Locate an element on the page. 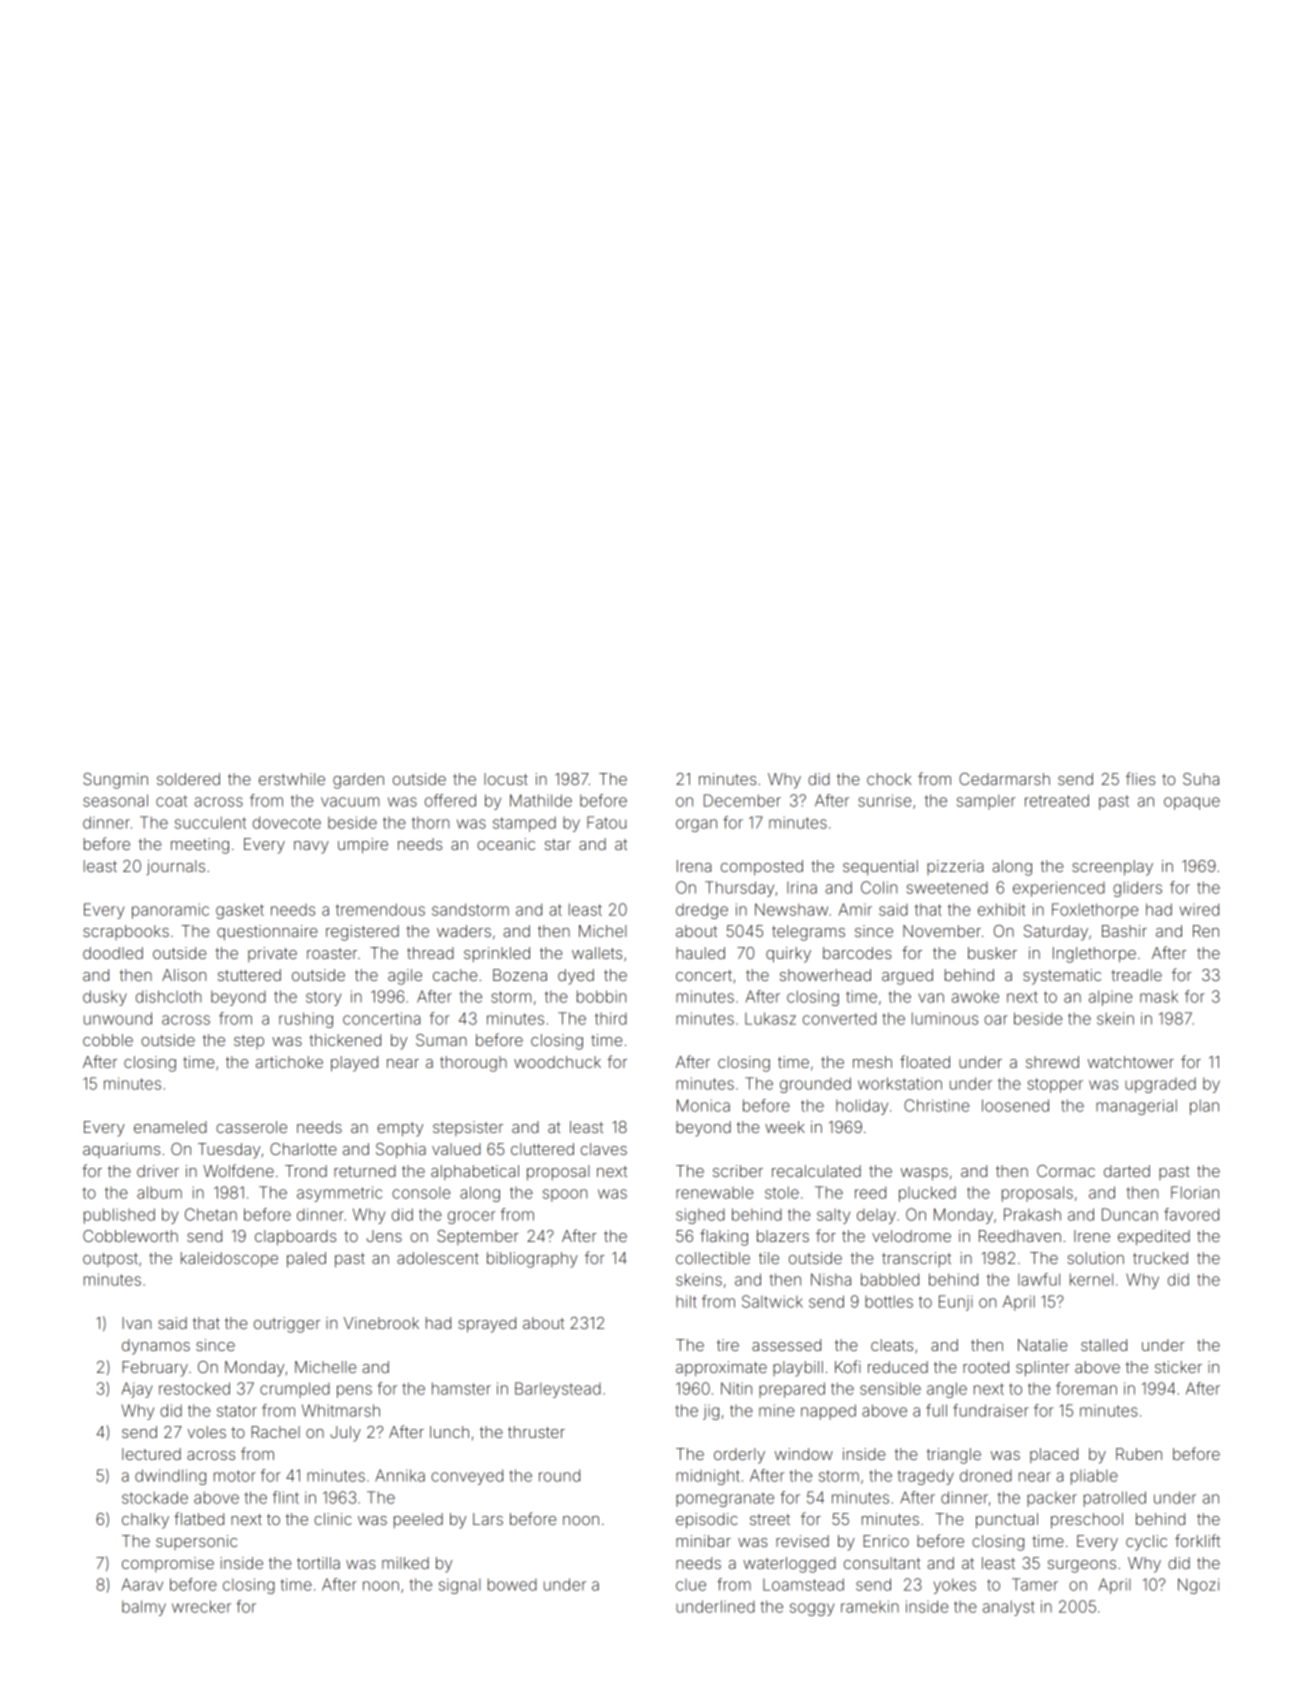 The image size is (1303, 1686). thruster is located at coordinates (536, 1432).
